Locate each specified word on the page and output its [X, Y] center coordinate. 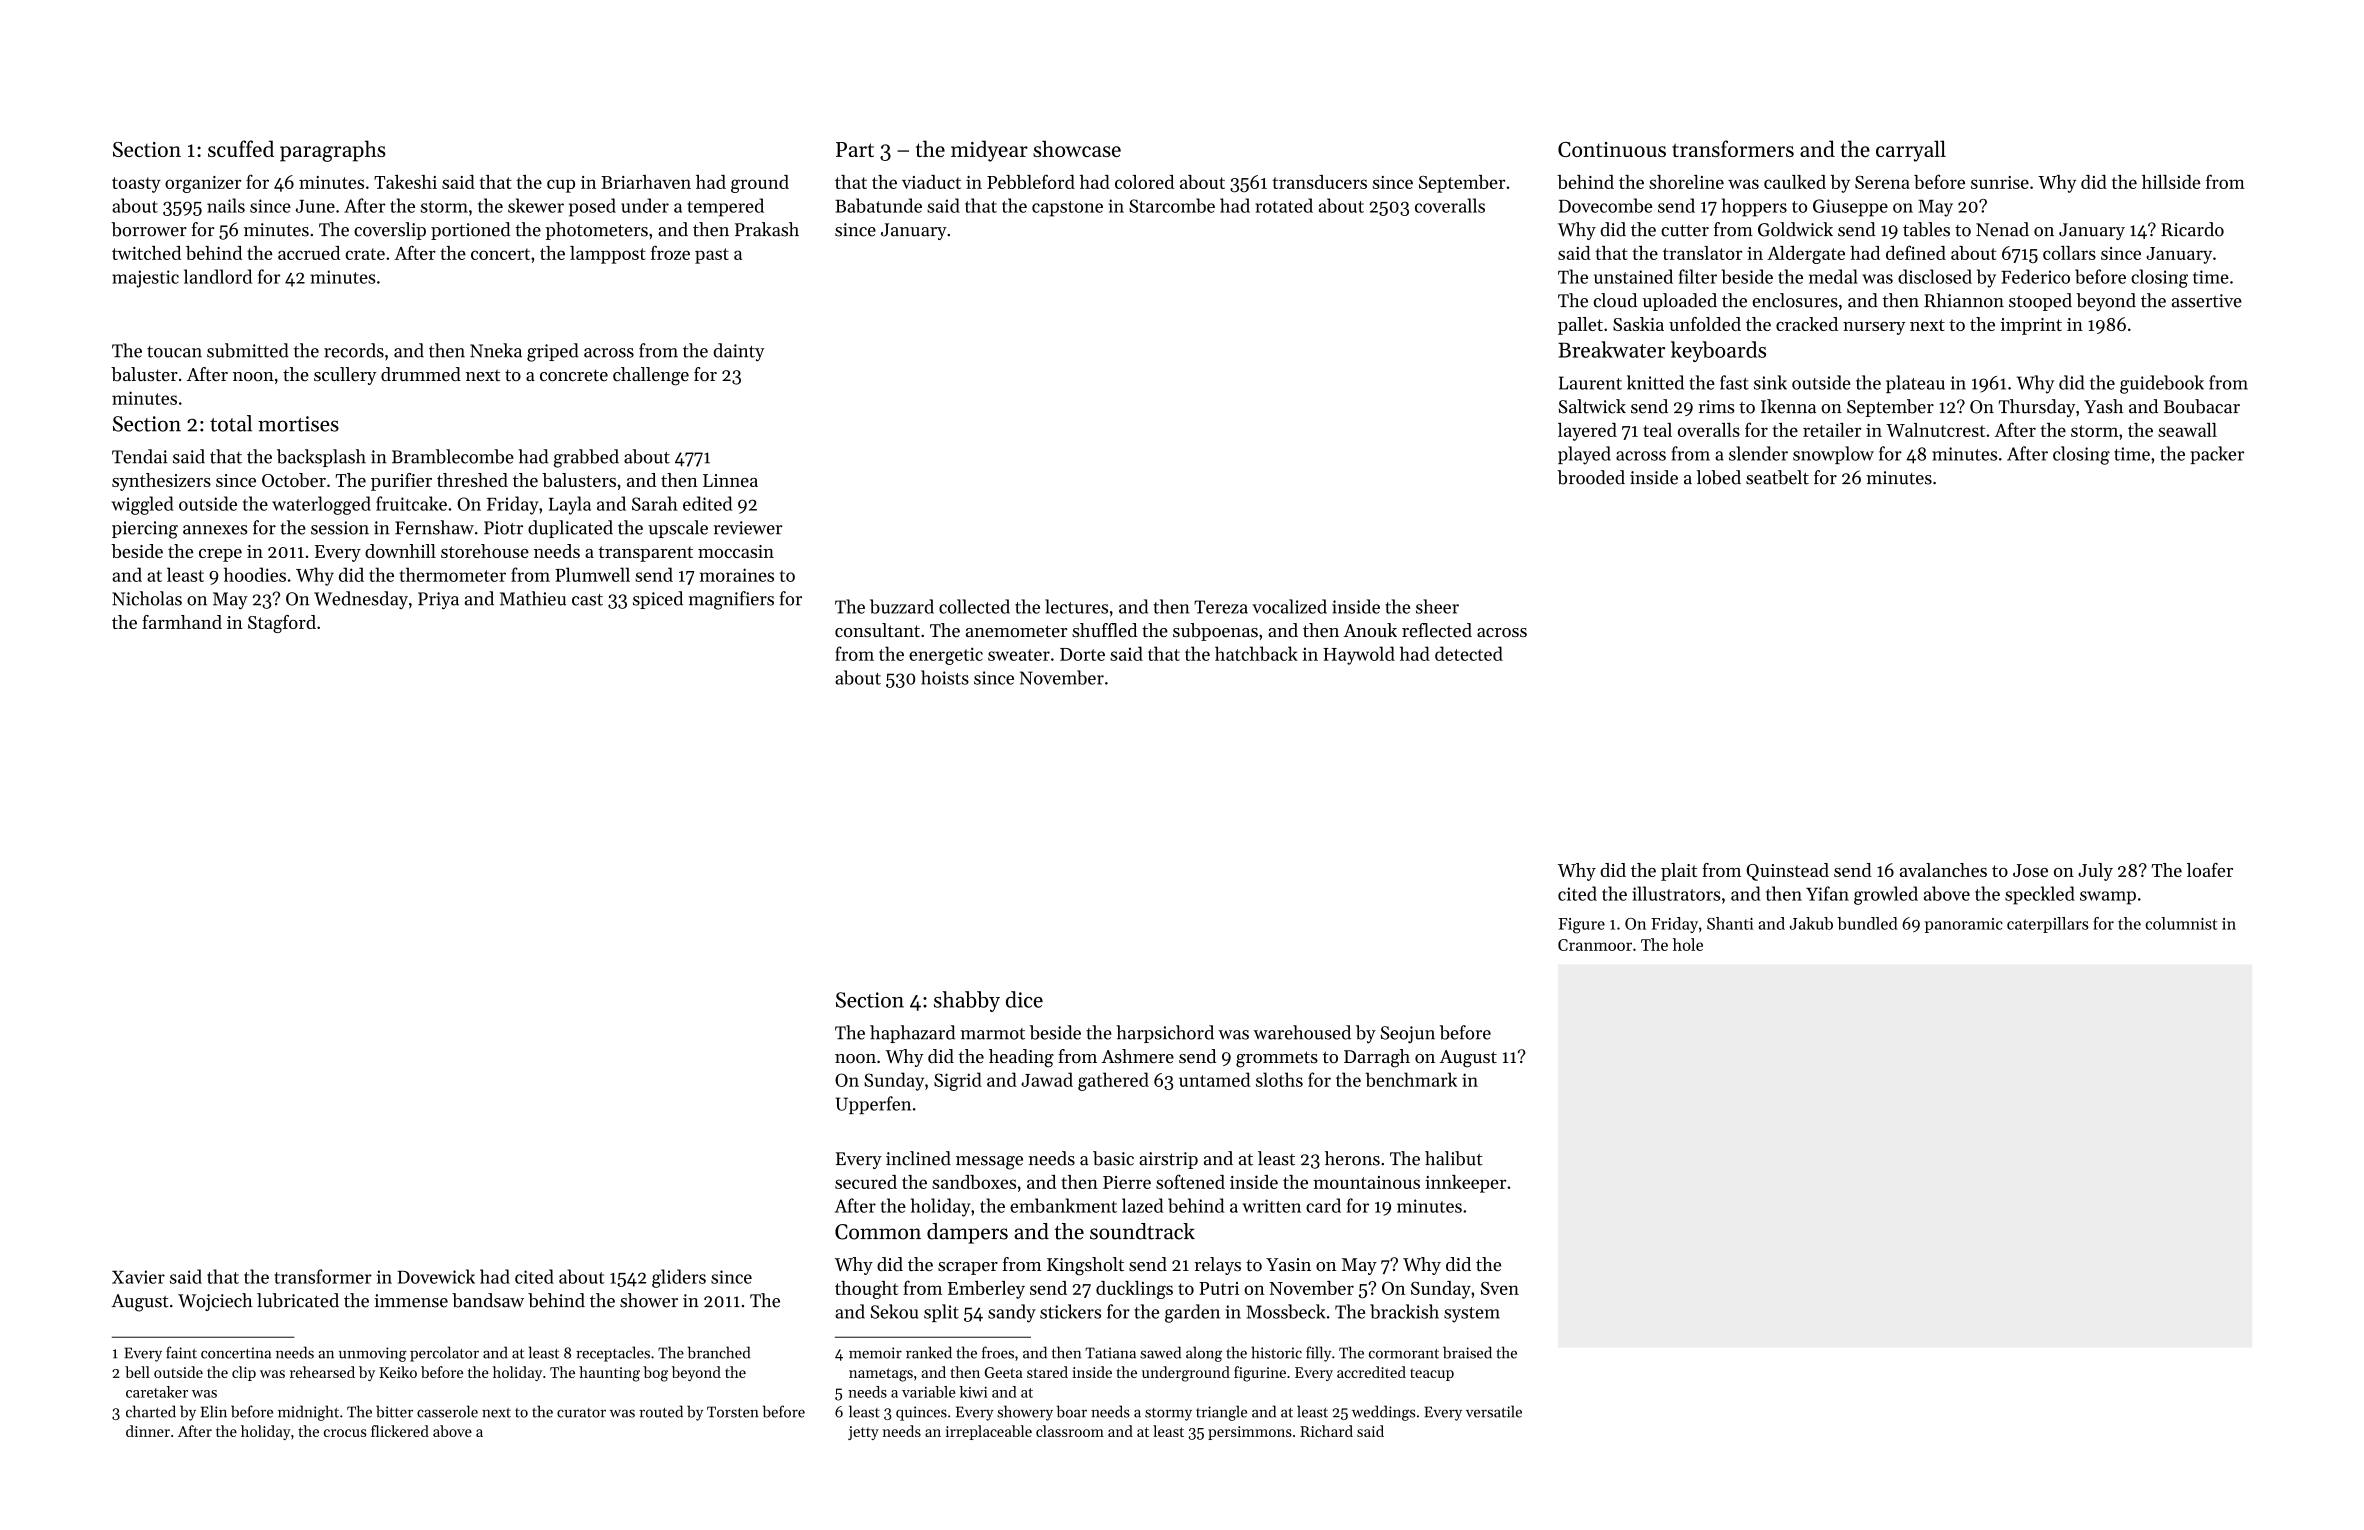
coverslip [390, 231]
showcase [1077, 148]
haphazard [912, 1034]
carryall [1911, 151]
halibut [1454, 1158]
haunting [609, 1374]
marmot [993, 1034]
